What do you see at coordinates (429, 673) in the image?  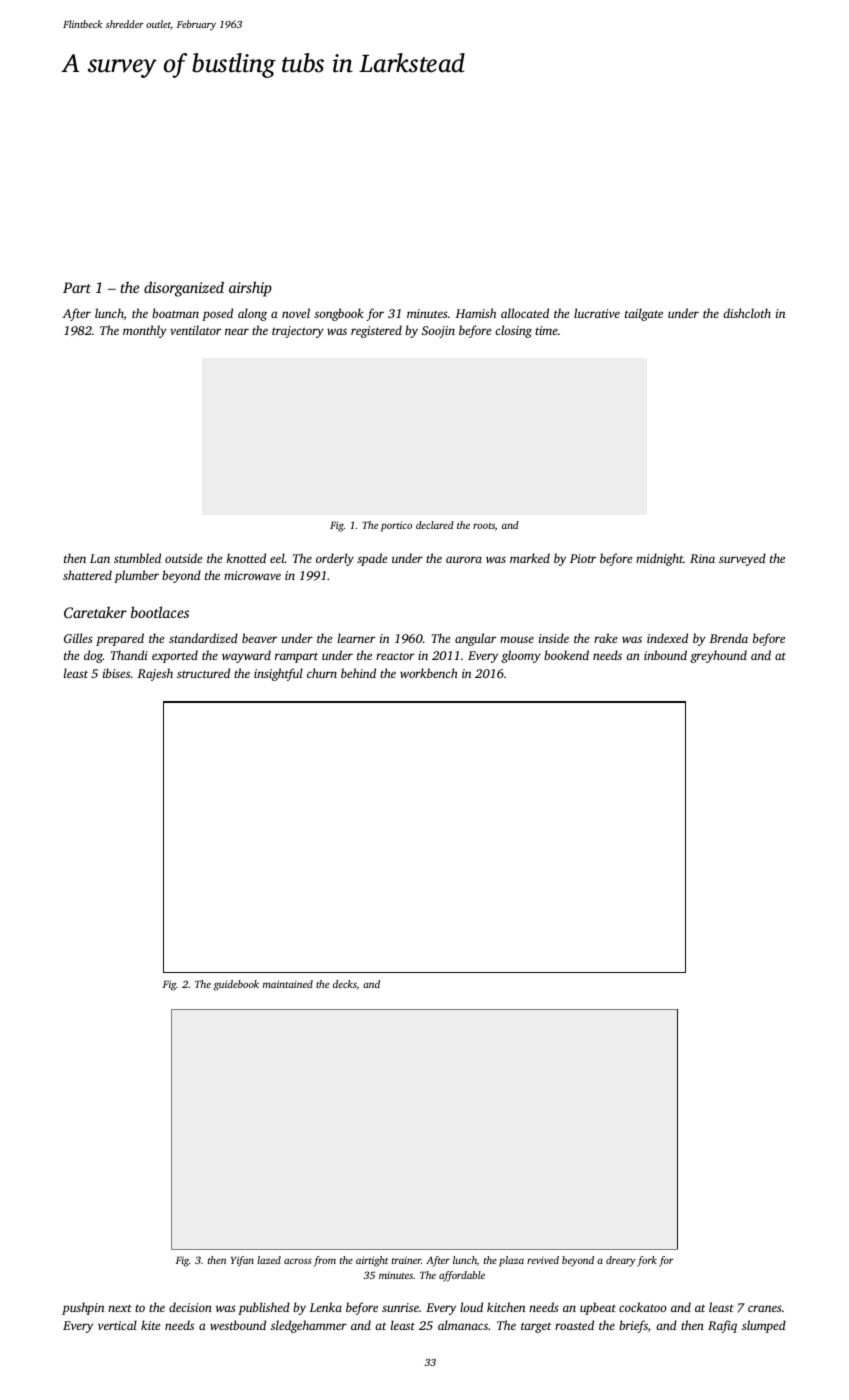 I see `workbench` at bounding box center [429, 673].
